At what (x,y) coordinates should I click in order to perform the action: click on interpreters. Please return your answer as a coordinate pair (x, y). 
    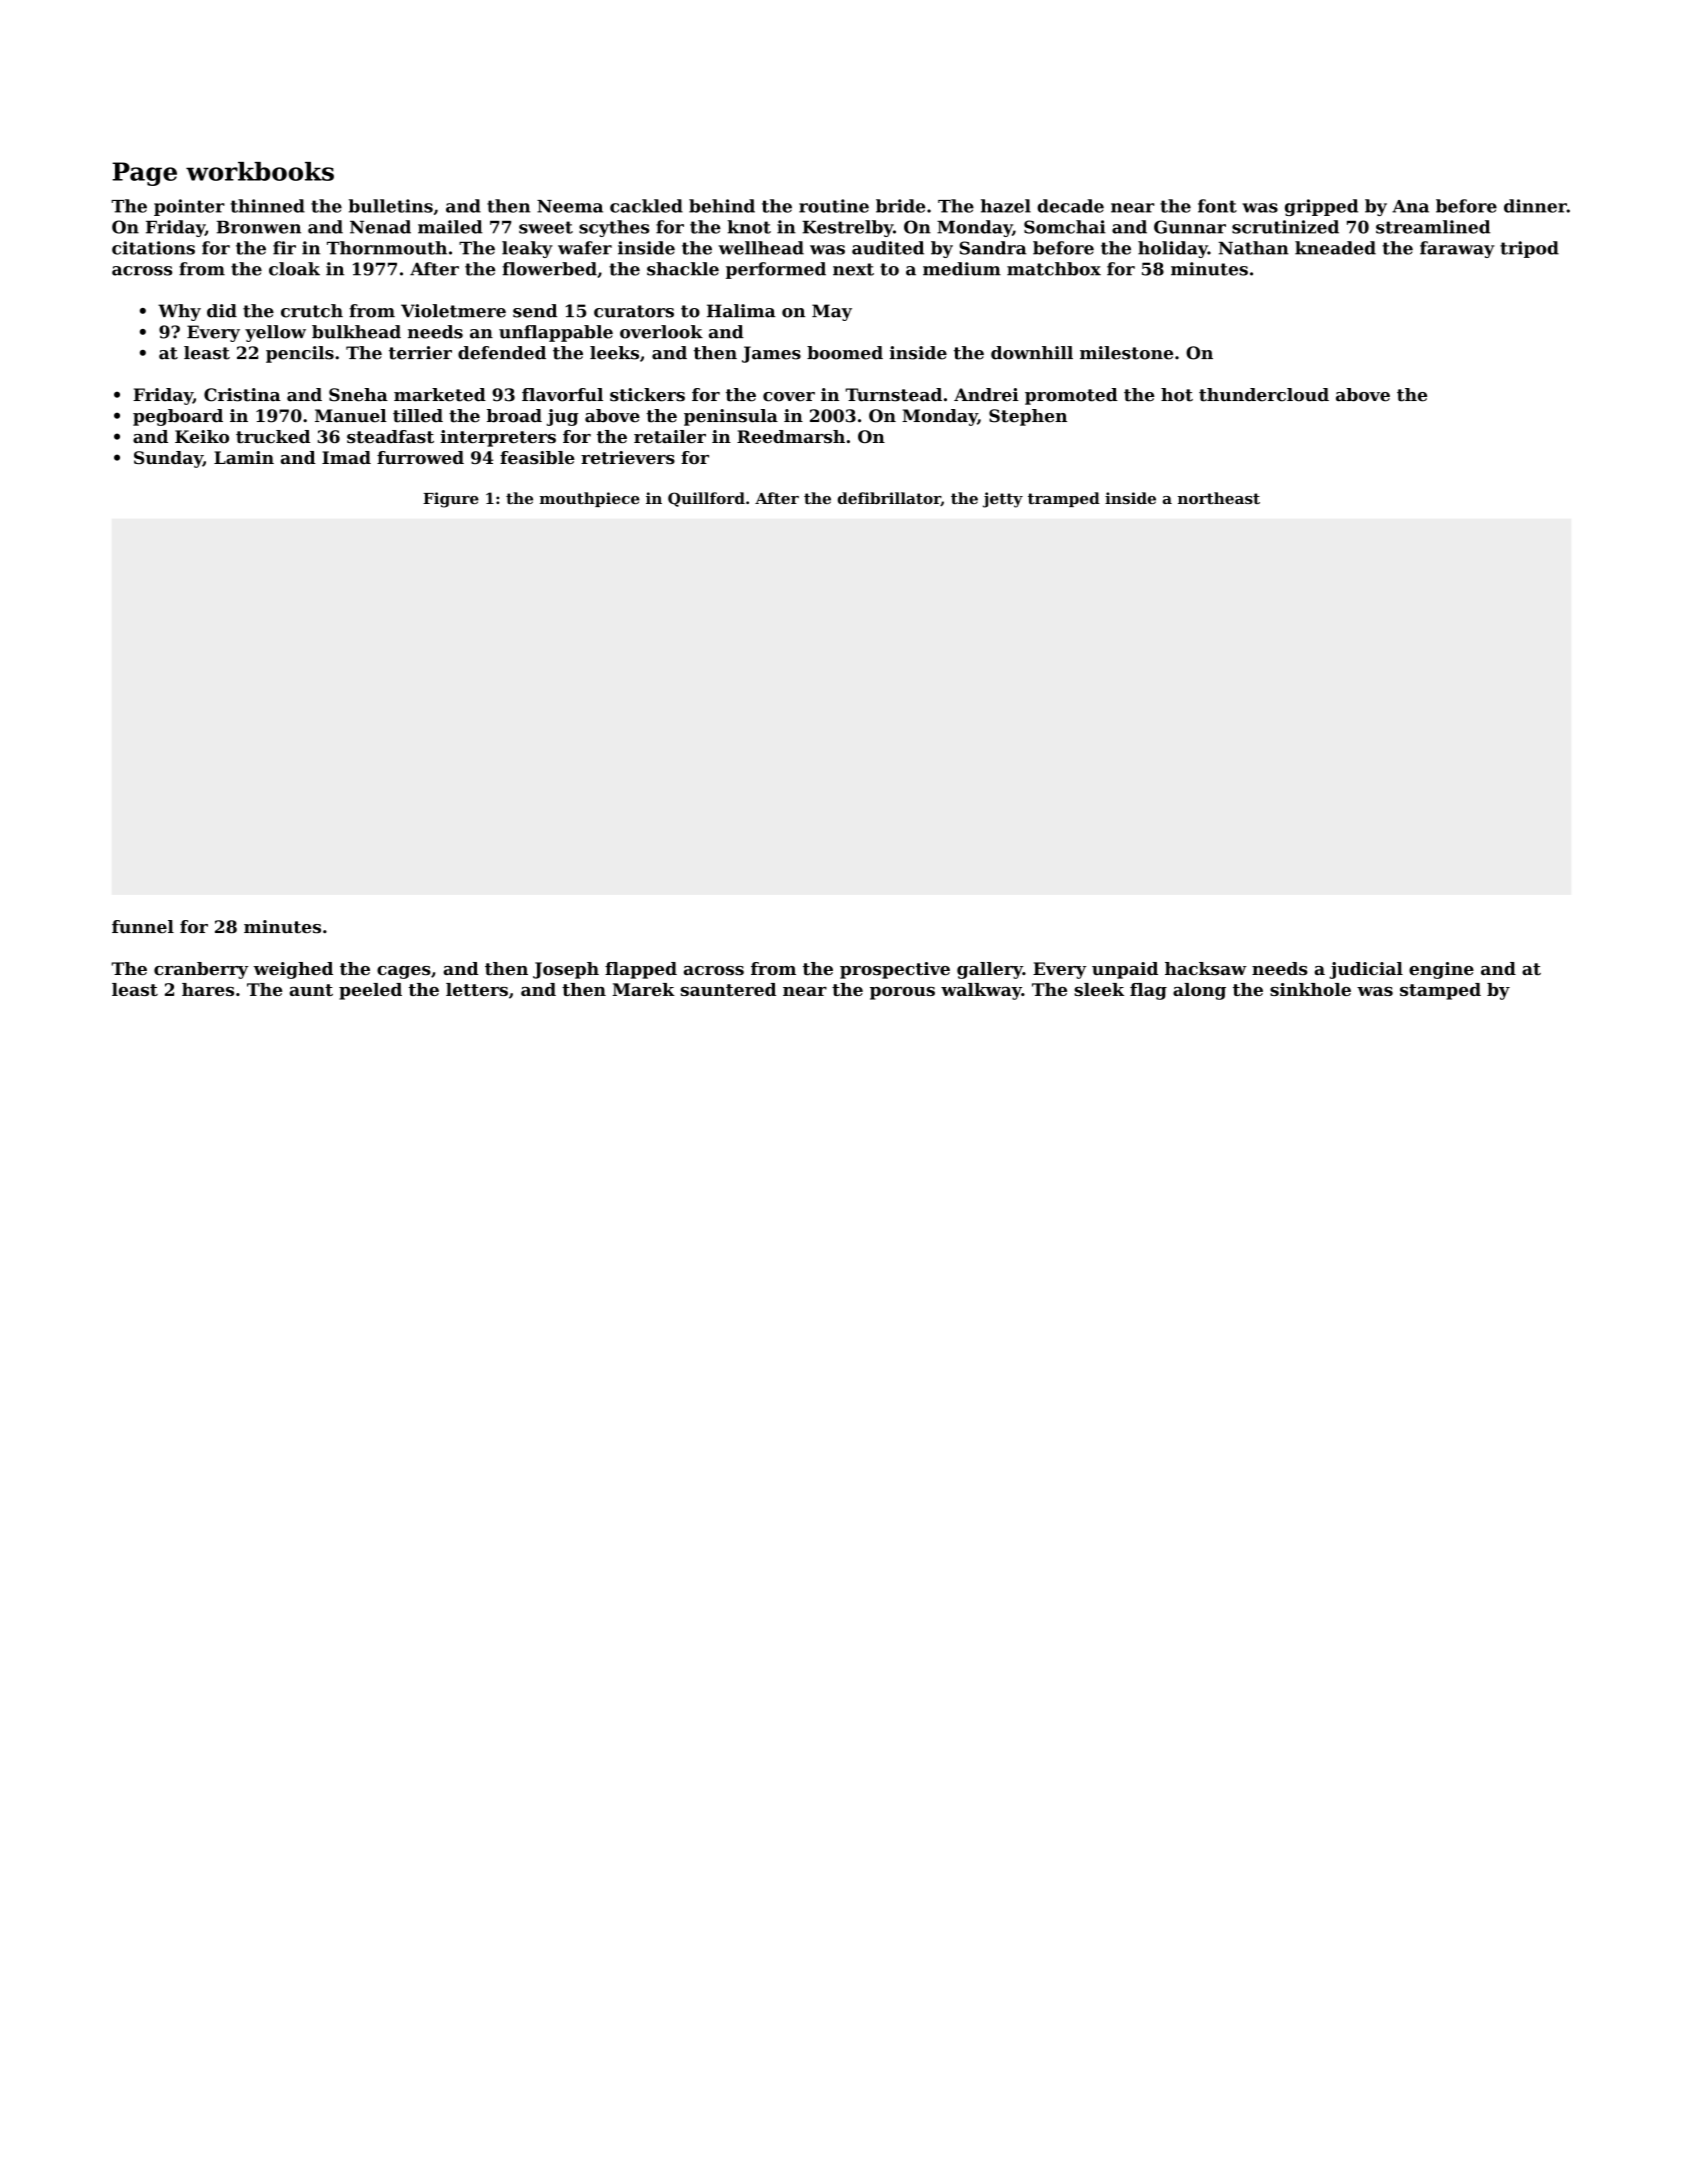
    Looking at the image, I should click on (498, 438).
